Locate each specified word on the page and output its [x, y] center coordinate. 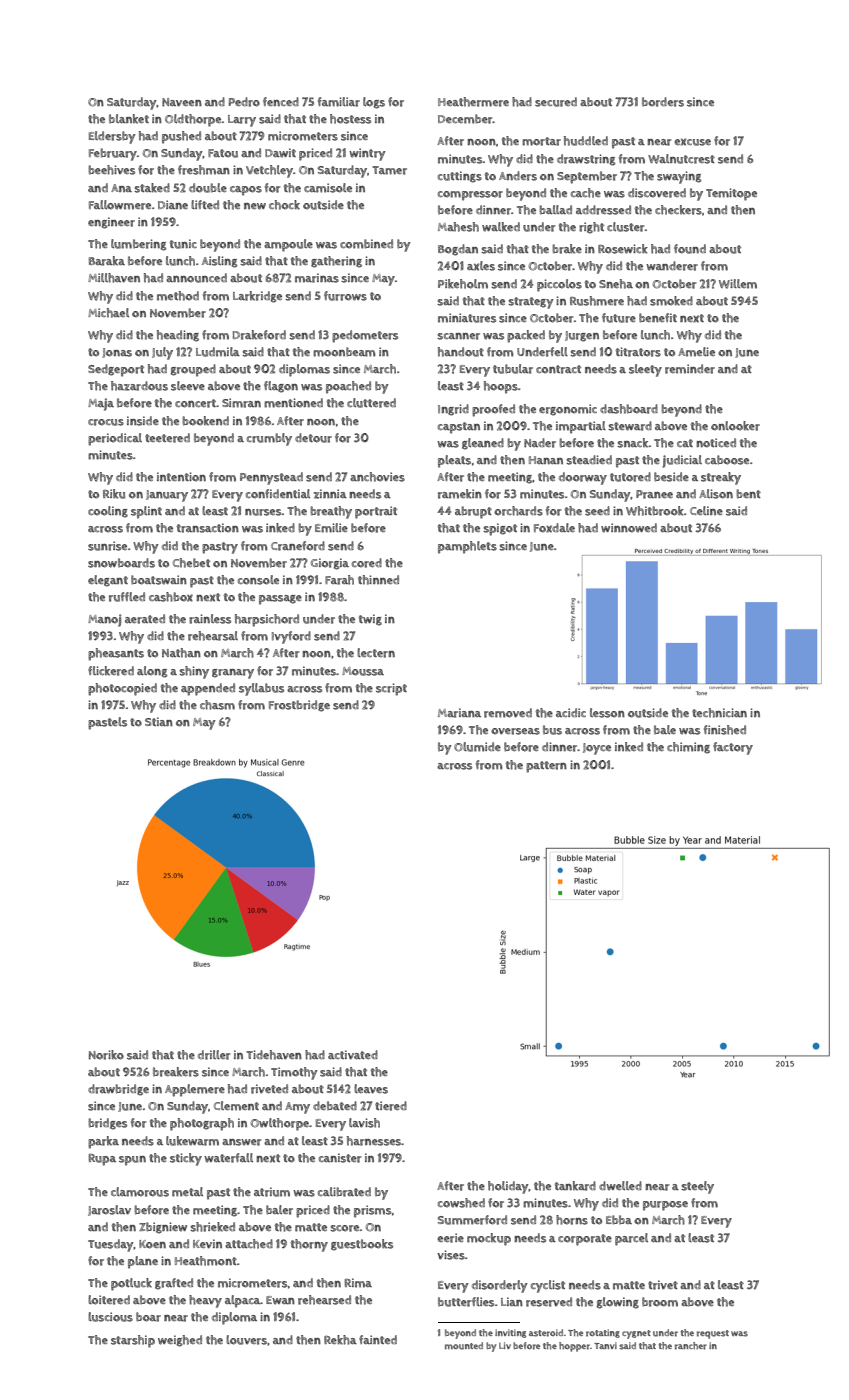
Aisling [219, 262]
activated [353, 1054]
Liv [505, 1345]
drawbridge [118, 1090]
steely [697, 1187]
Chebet [191, 563]
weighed [180, 1341]
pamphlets [467, 547]
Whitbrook [655, 511]
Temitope [731, 194]
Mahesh [458, 227]
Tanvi [605, 1345]
